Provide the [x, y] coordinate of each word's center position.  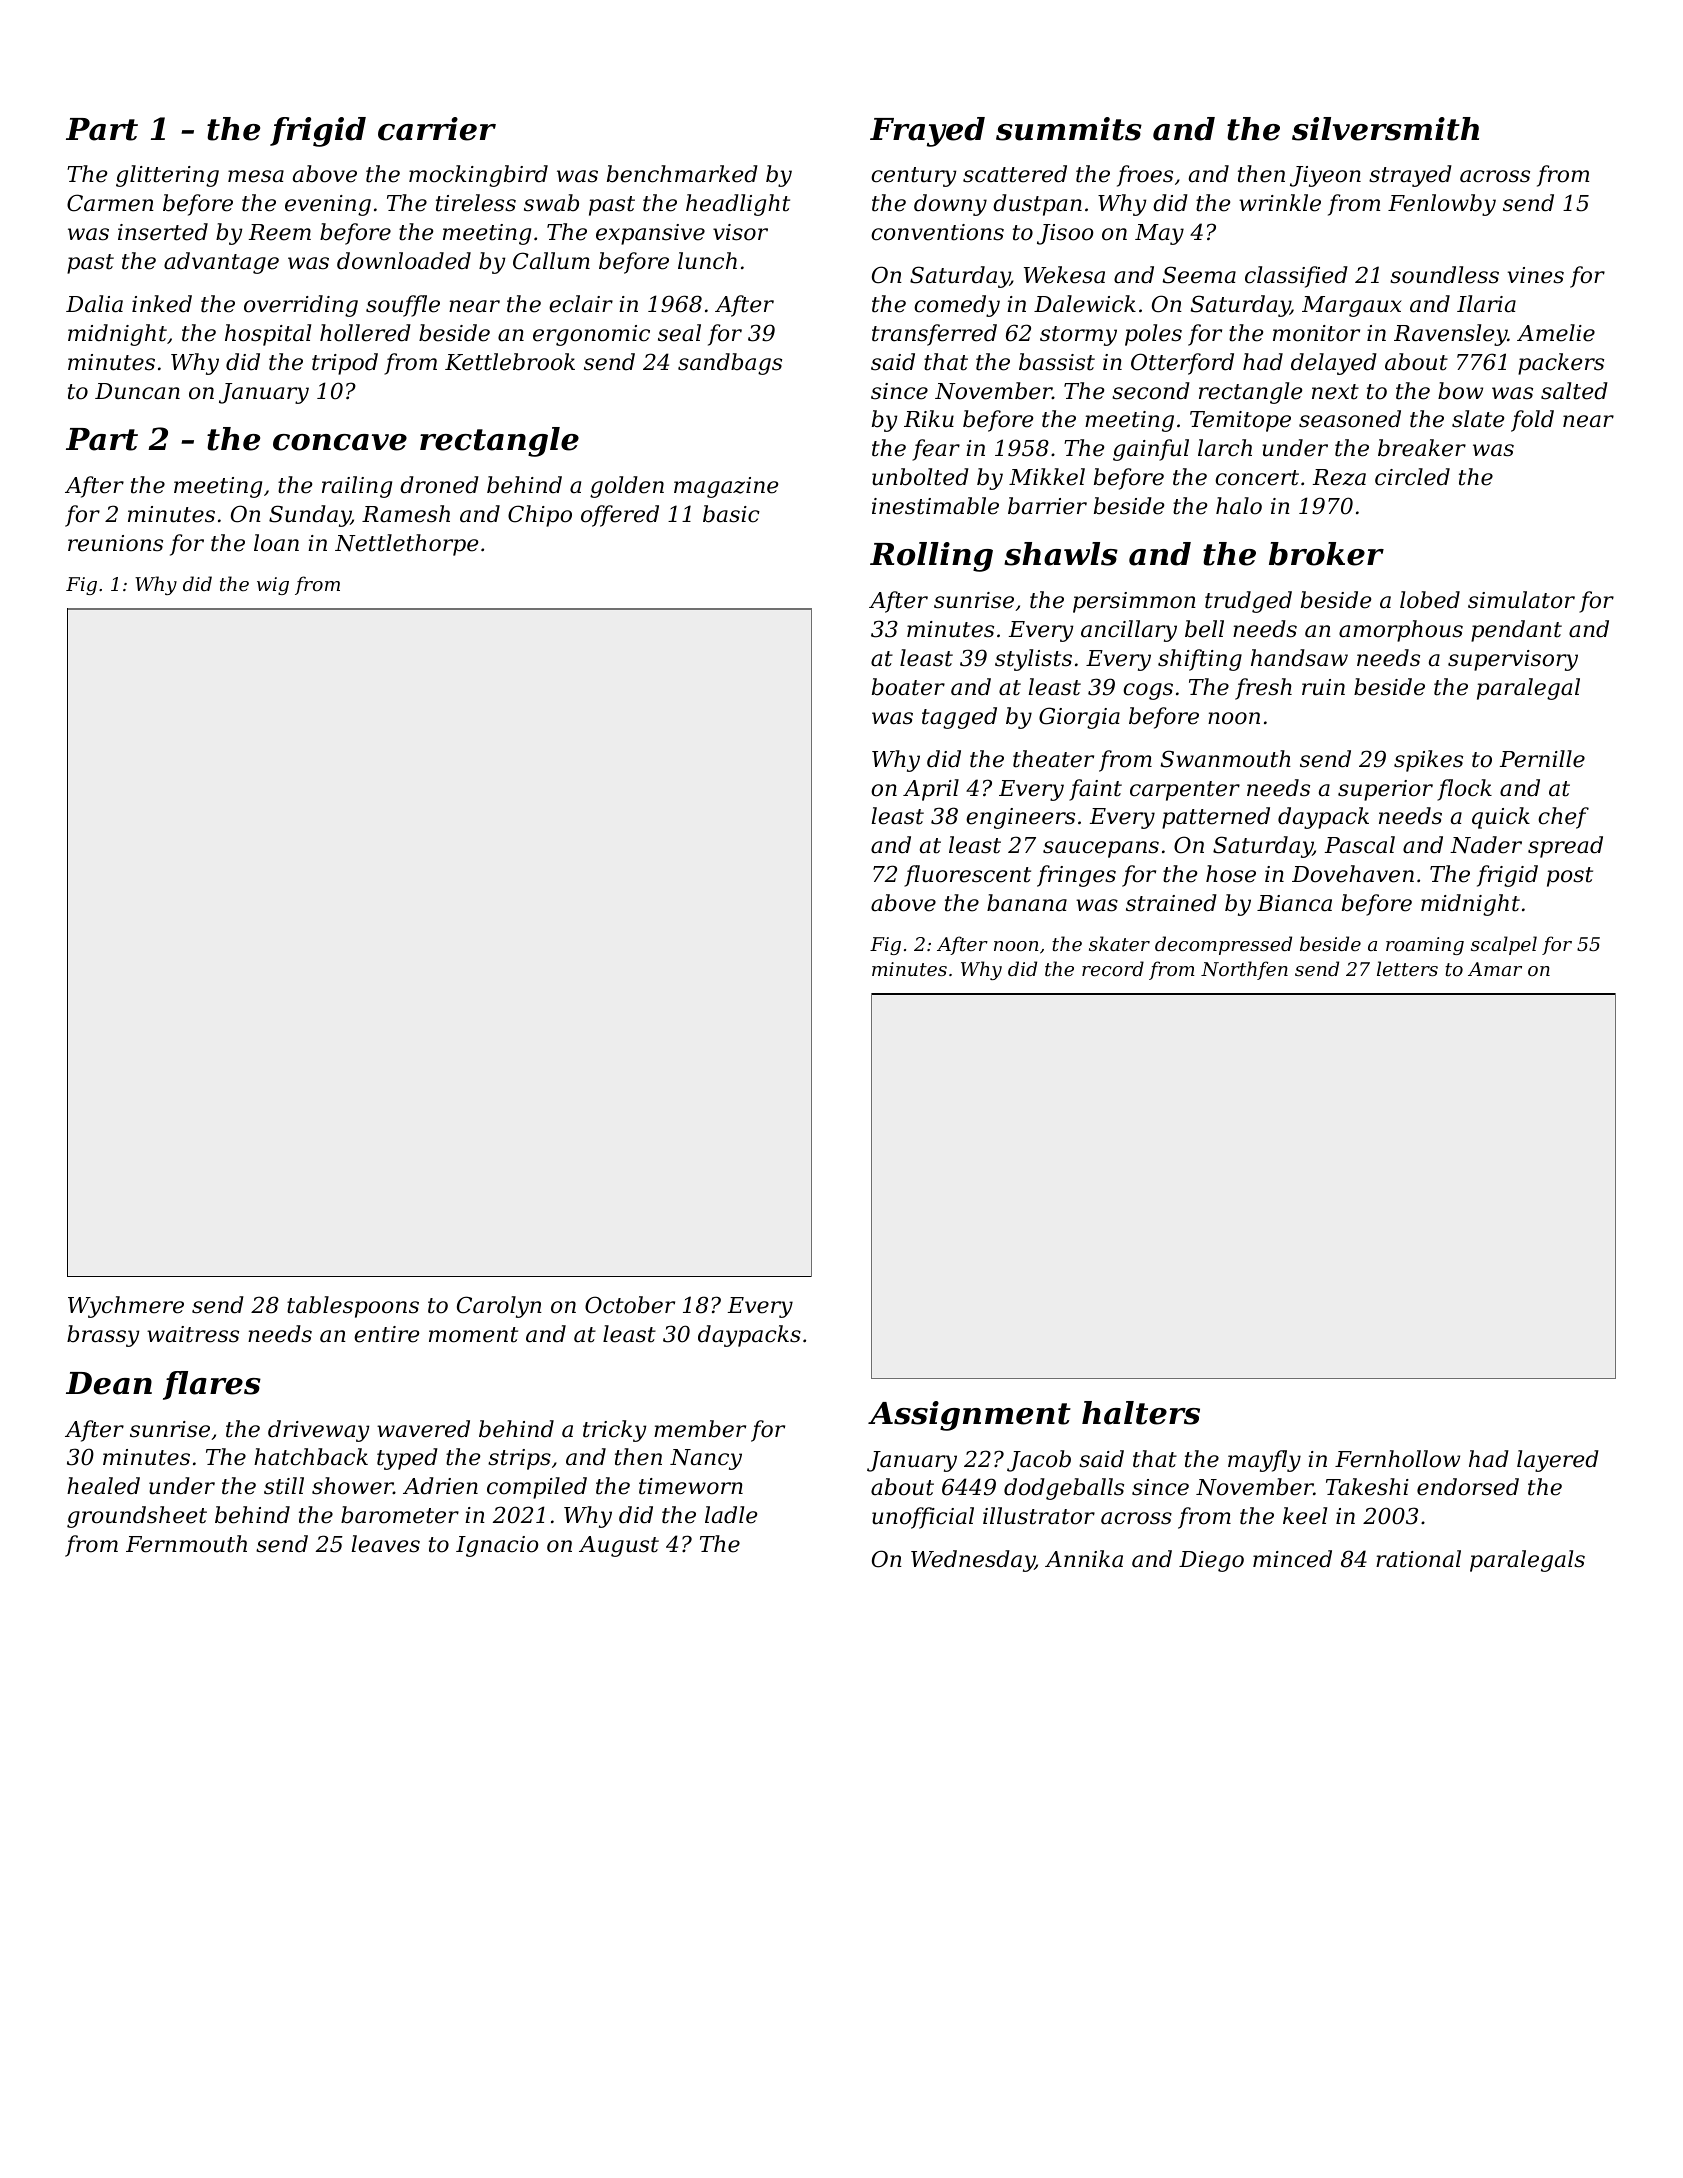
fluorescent [967, 876]
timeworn [691, 1486]
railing [357, 487]
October [630, 1305]
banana [1027, 903]
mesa [256, 176]
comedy [957, 306]
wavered [423, 1429]
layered [1558, 1461]
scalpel [1504, 945]
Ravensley [1451, 335]
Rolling [931, 557]
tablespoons [353, 1307]
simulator [1521, 600]
